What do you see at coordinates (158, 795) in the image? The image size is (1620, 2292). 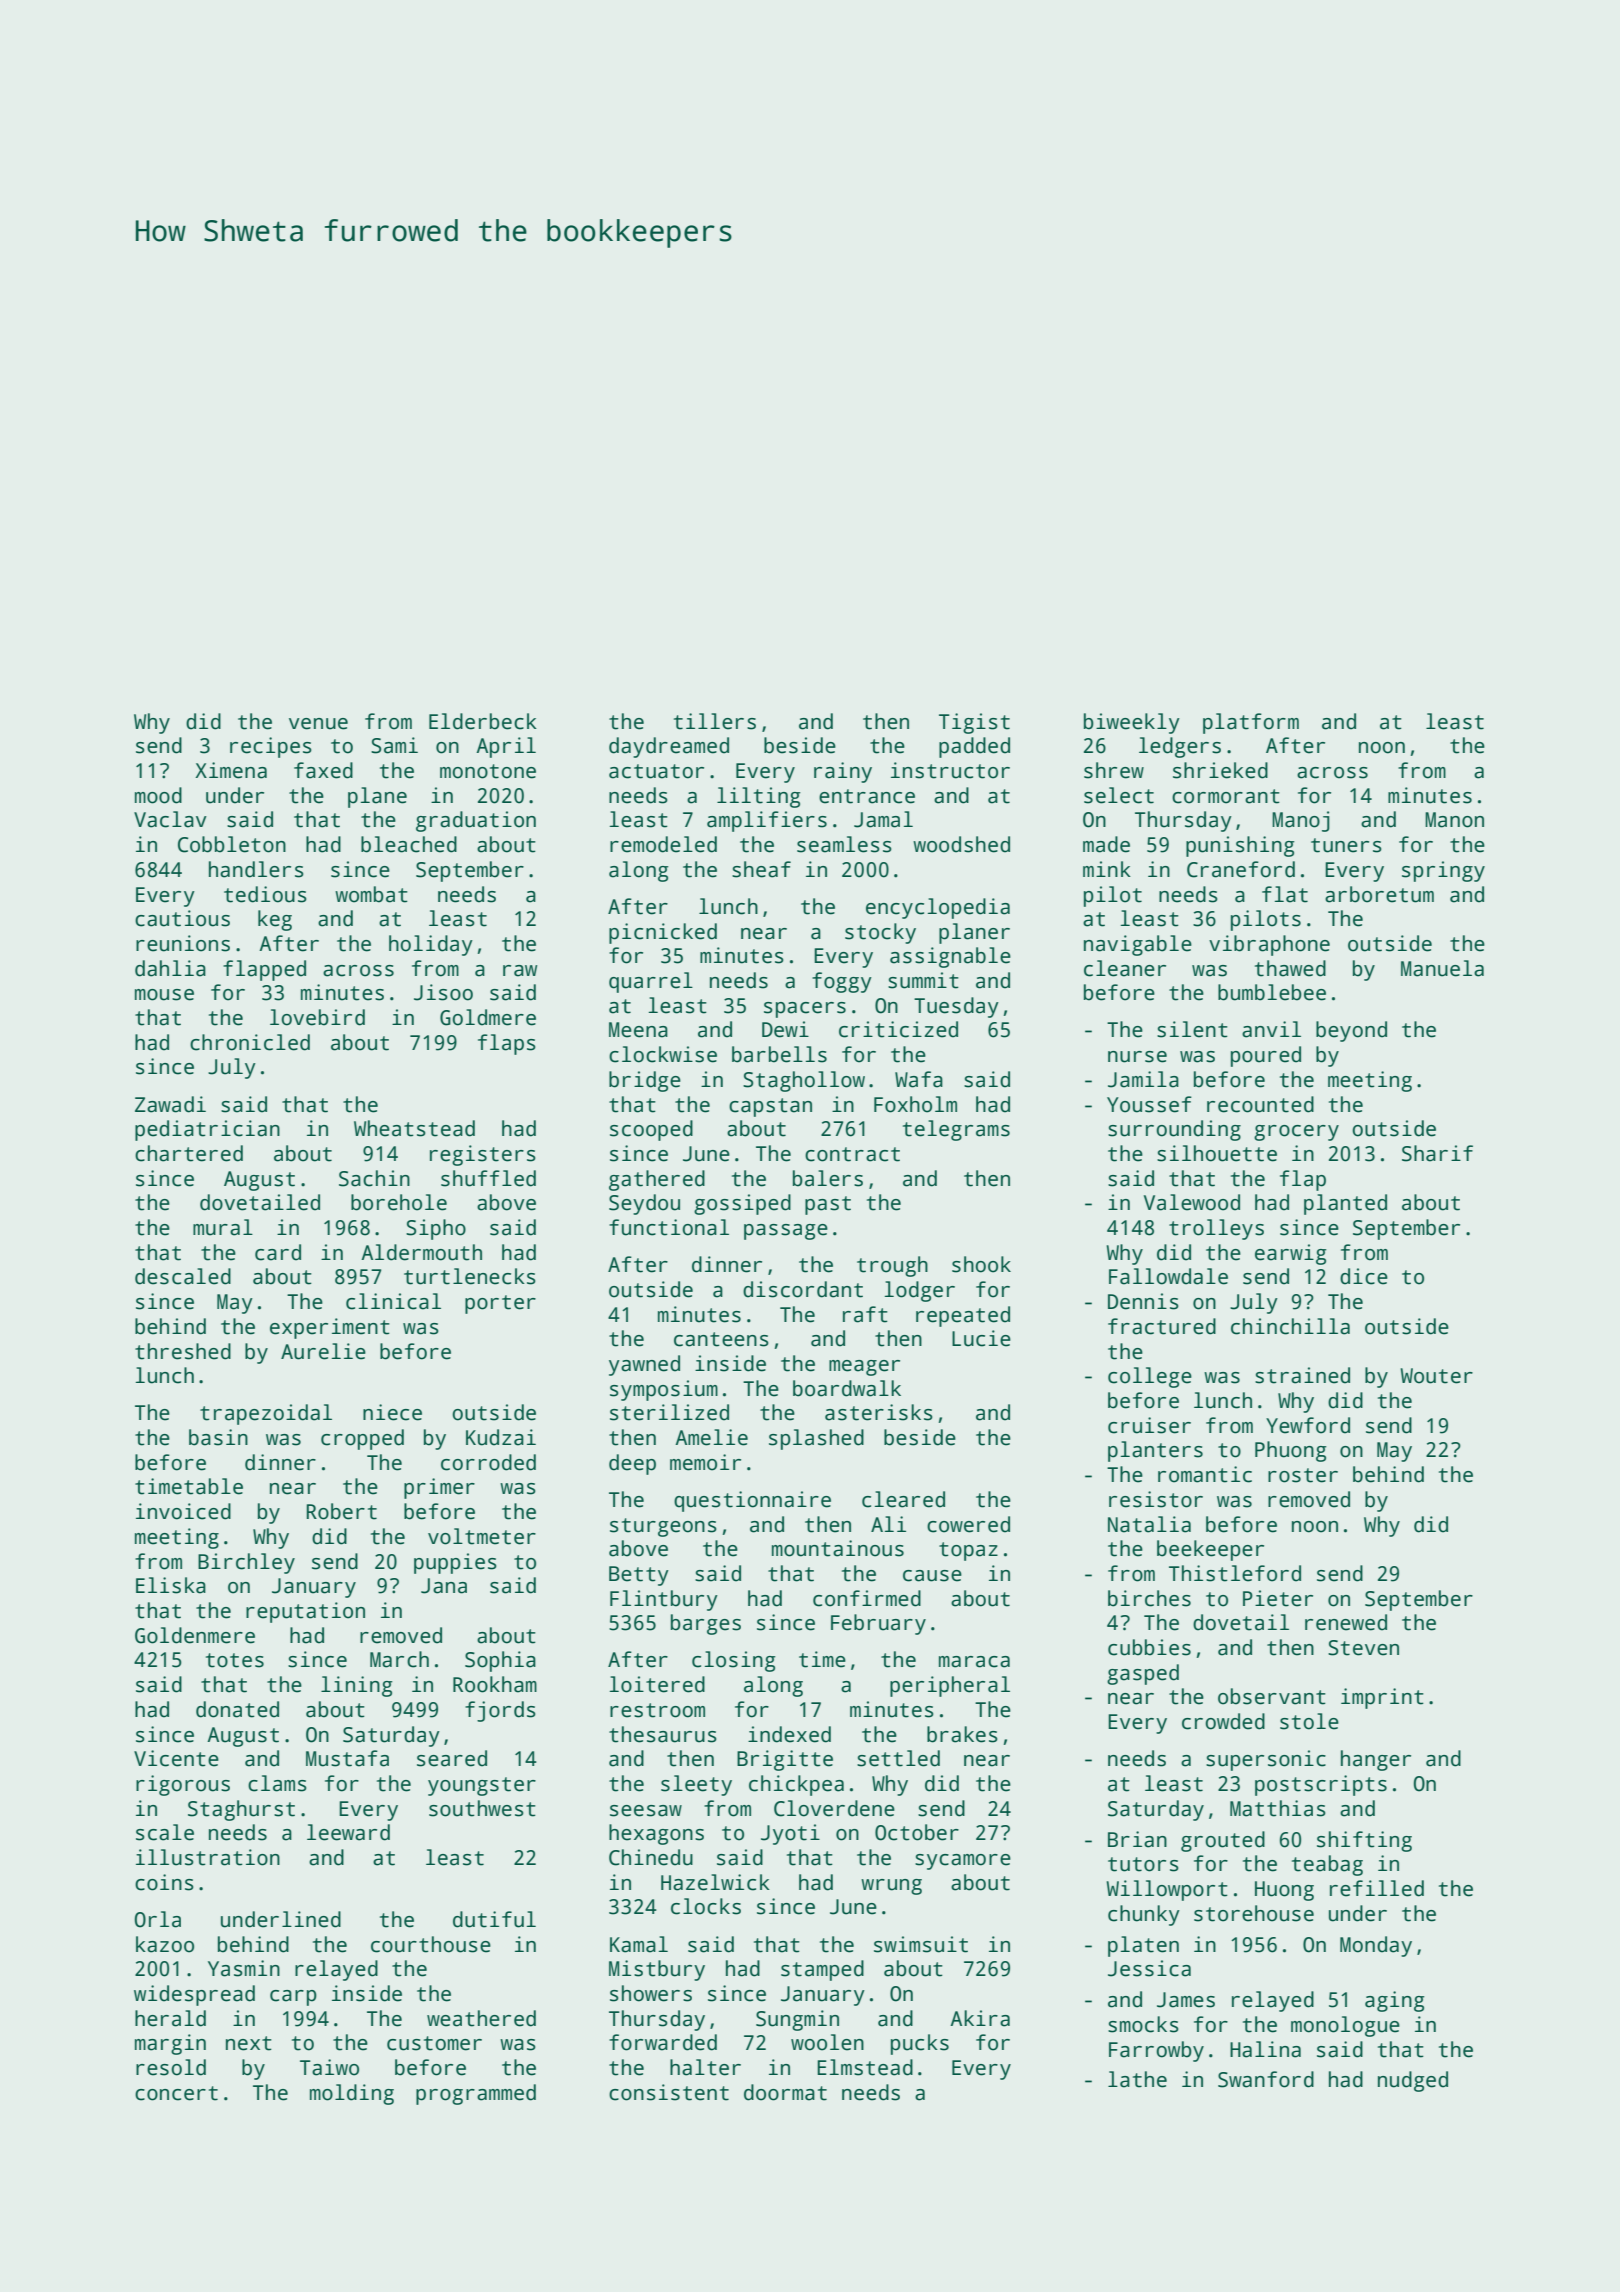 I see `mood` at bounding box center [158, 795].
